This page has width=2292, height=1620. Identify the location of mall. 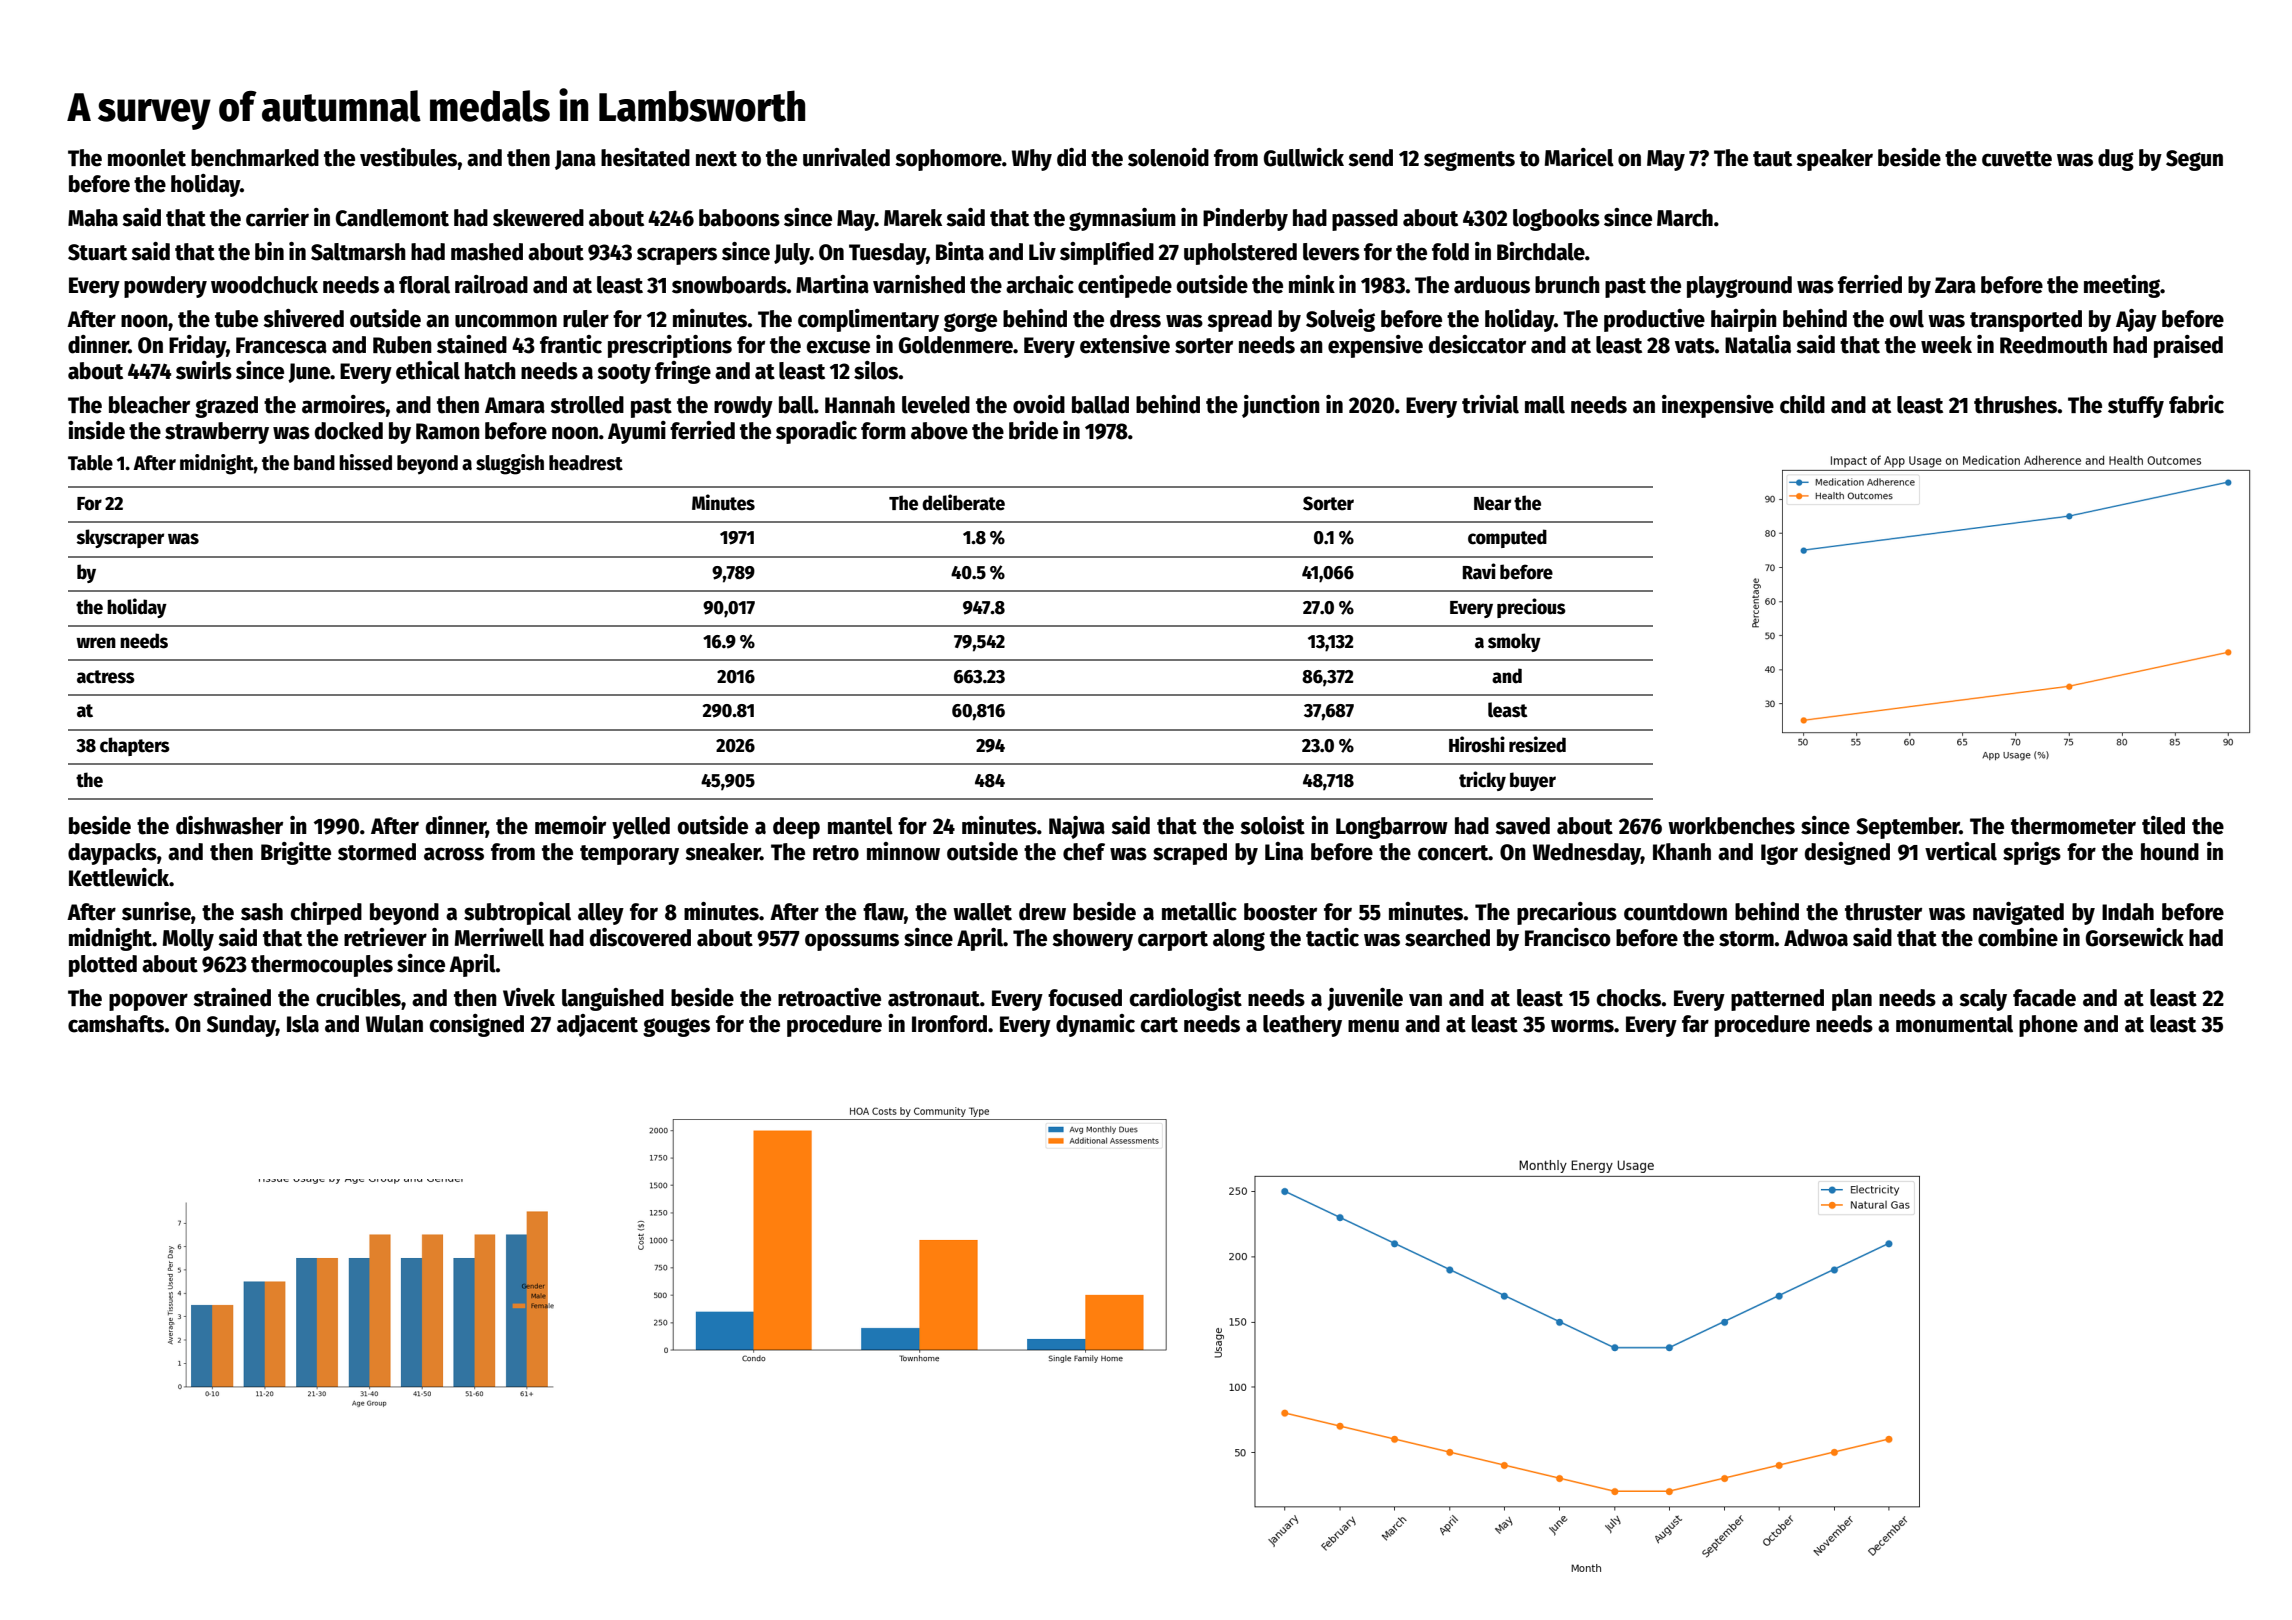
(1545, 405).
